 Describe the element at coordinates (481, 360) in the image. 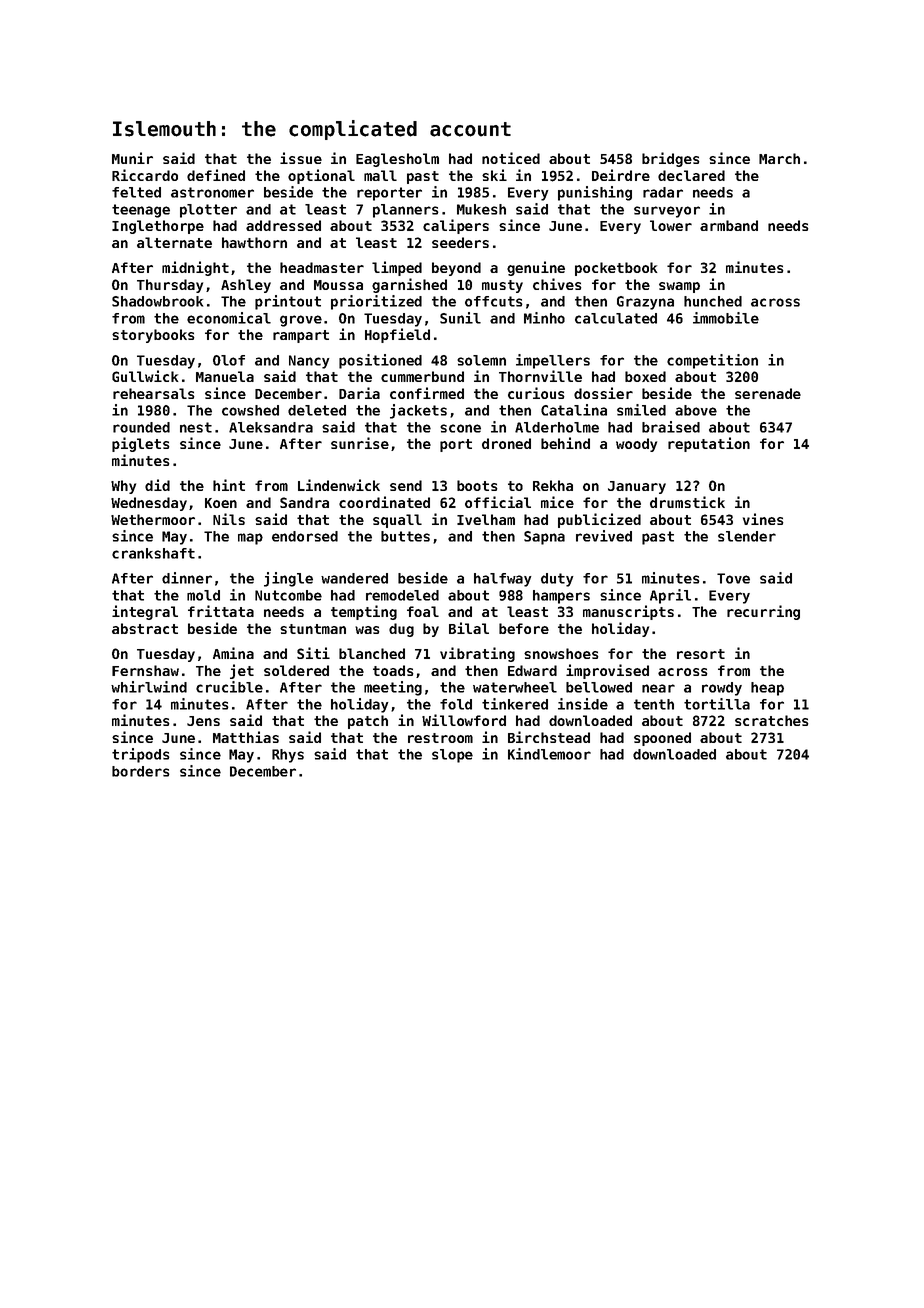

I see `solemn` at that location.
